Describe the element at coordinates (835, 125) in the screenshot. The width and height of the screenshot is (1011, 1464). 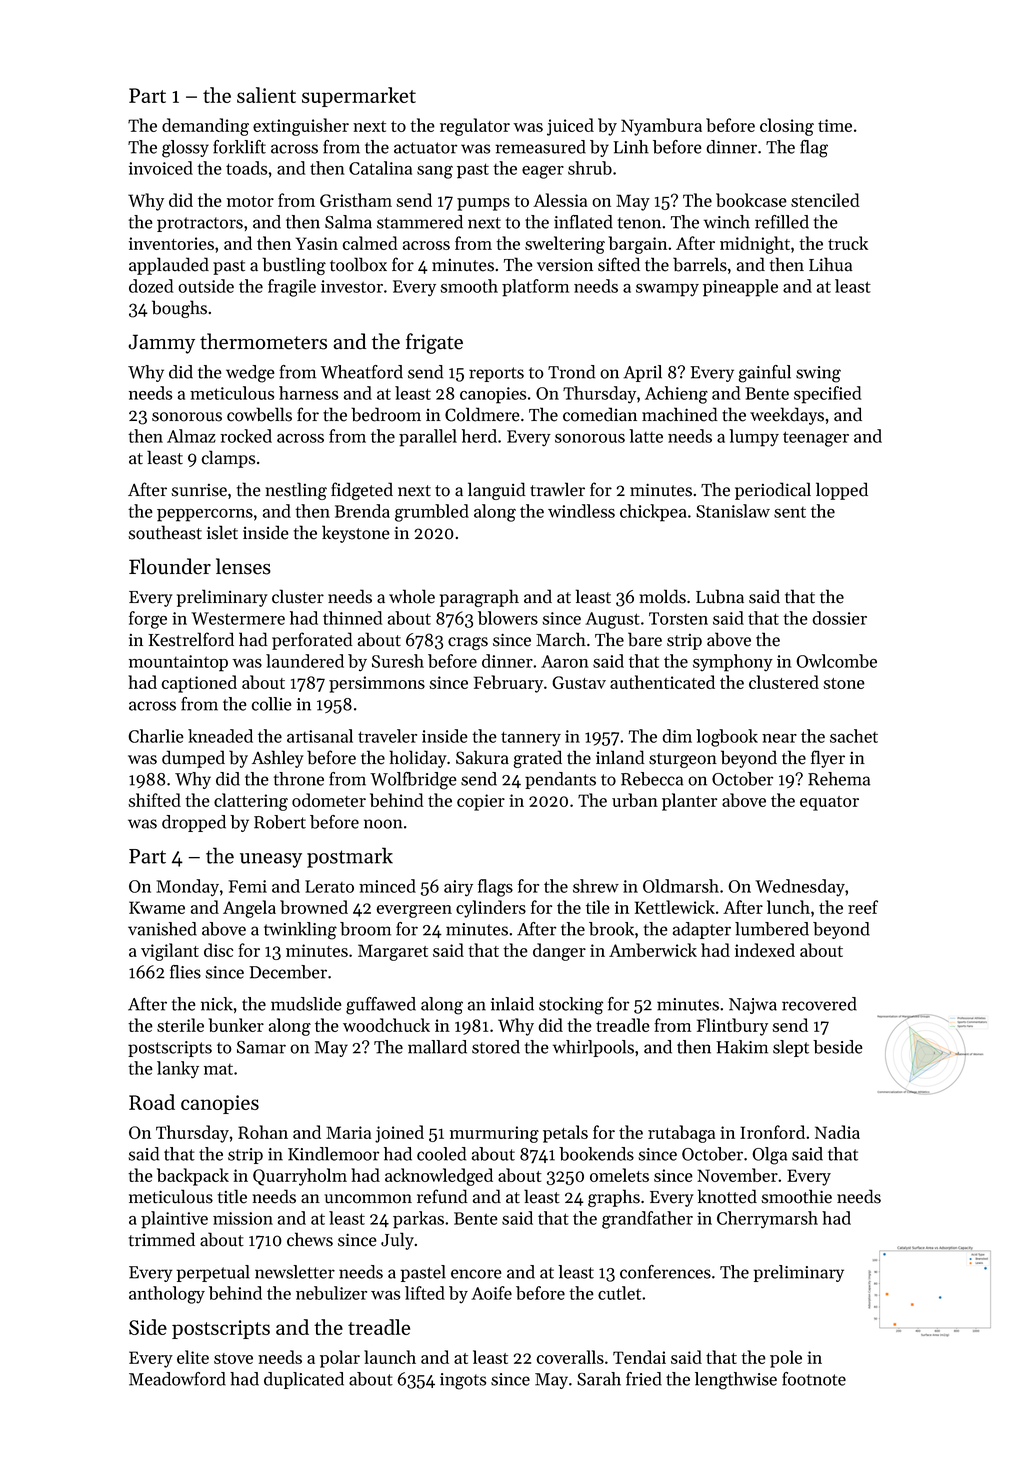
I see `time` at that location.
